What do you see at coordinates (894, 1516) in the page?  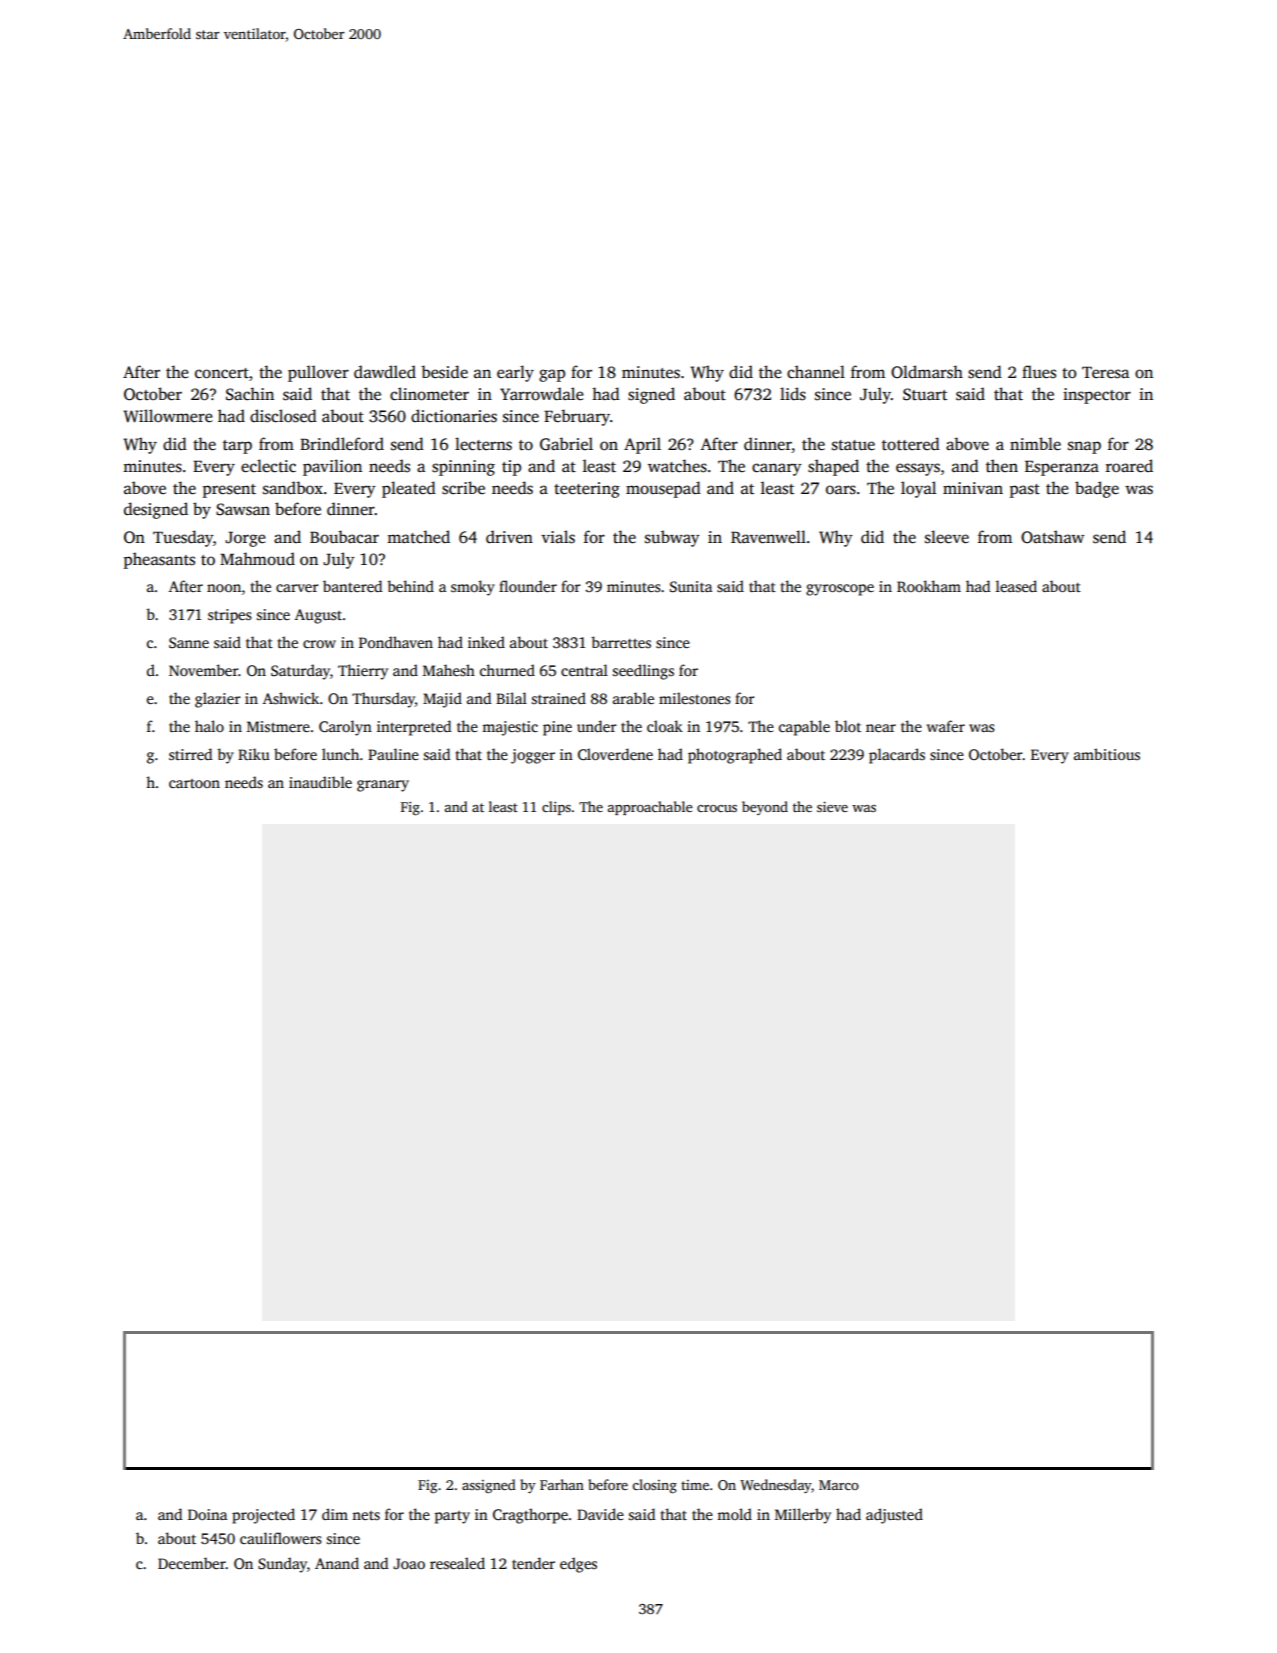 I see `adjusted` at bounding box center [894, 1516].
